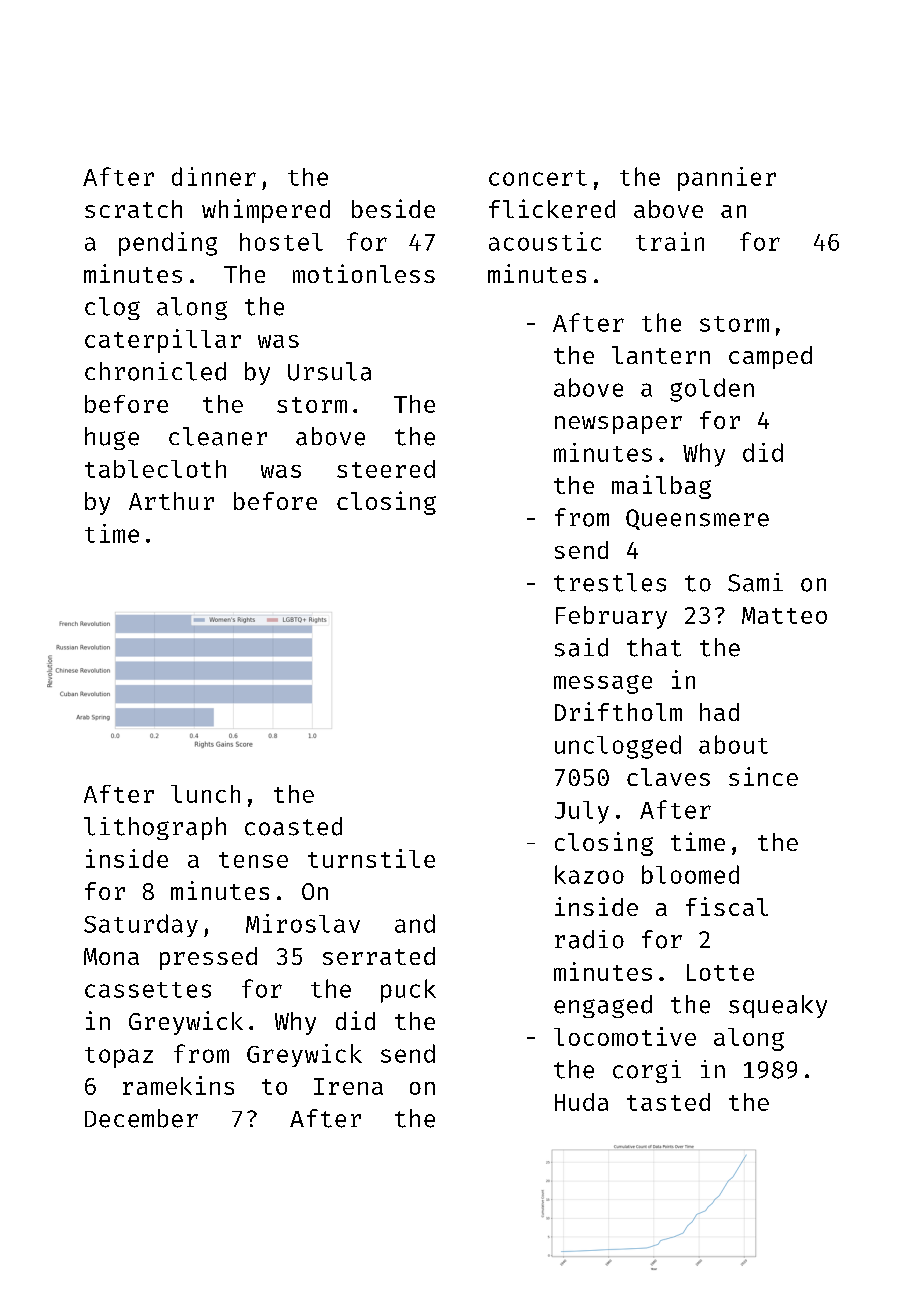 This screenshot has width=924, height=1311. I want to click on radio, so click(589, 939).
